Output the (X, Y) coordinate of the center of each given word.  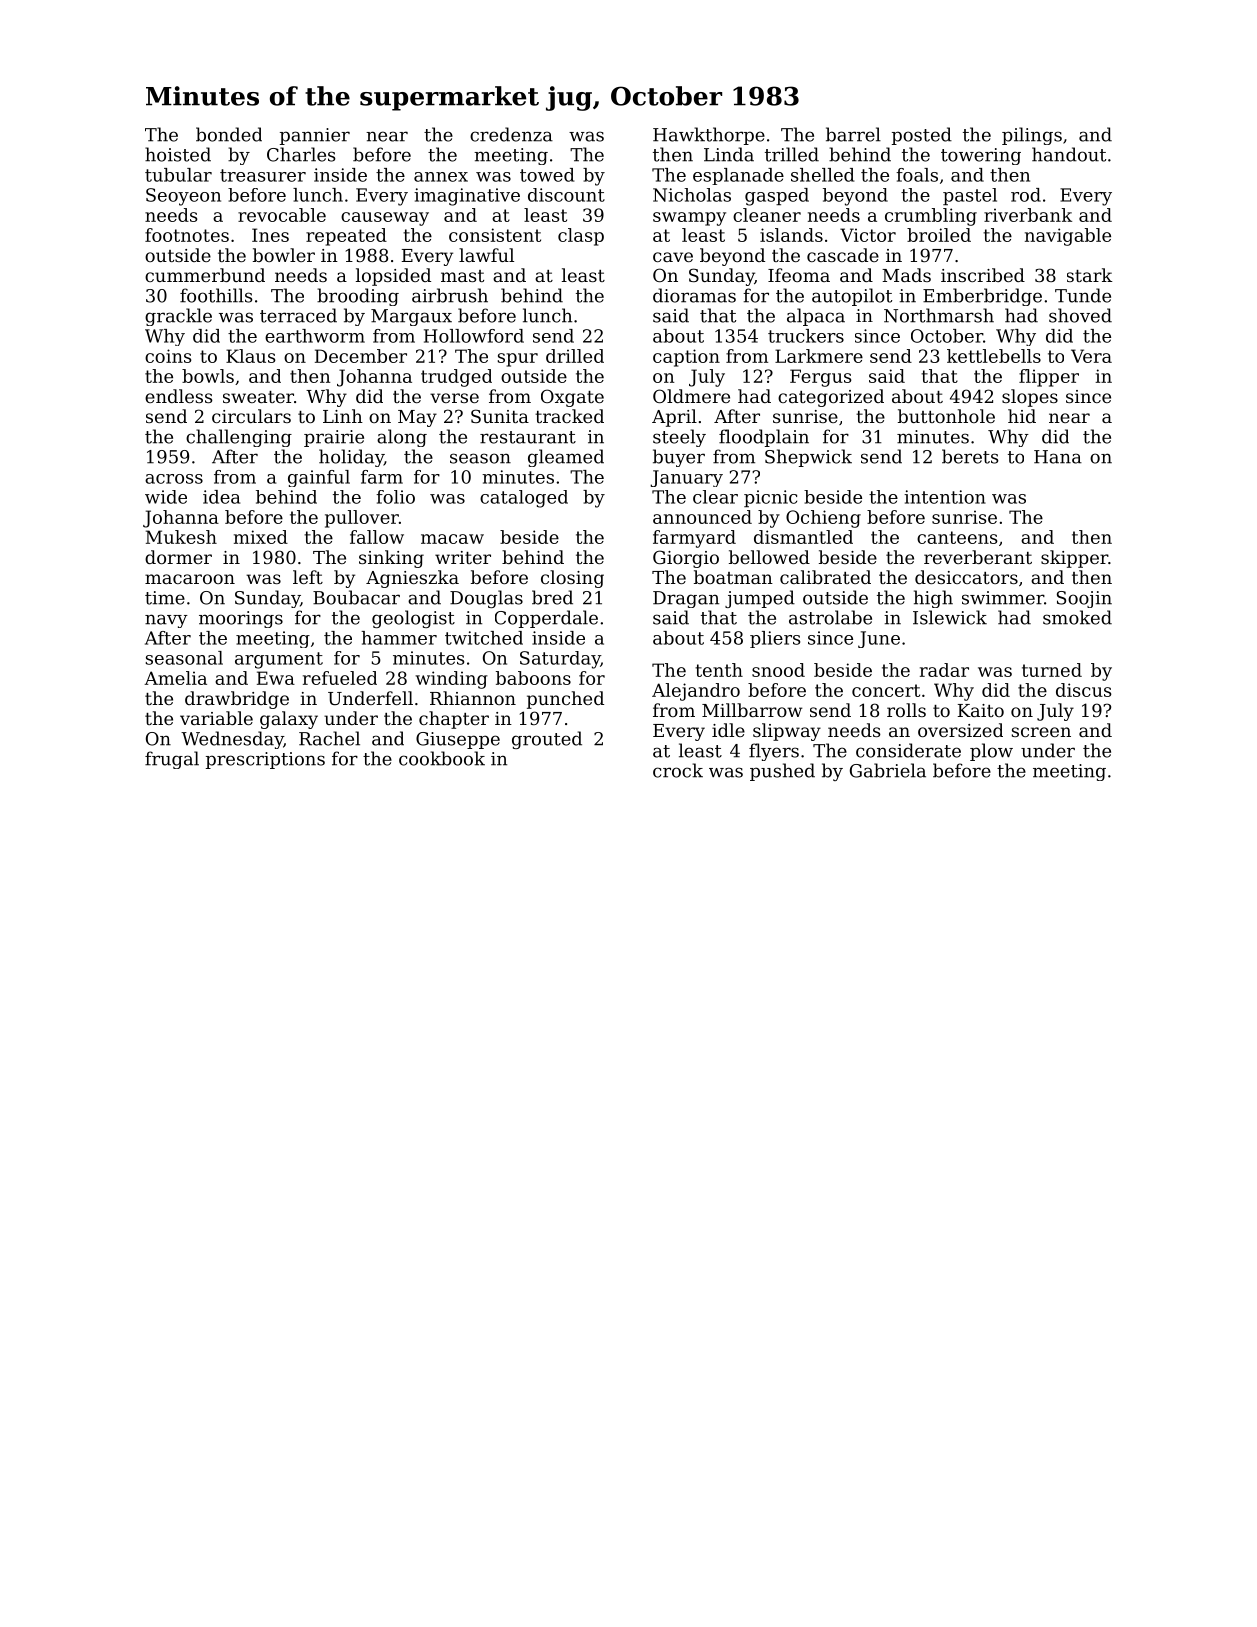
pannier (315, 136)
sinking (391, 559)
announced (702, 517)
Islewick (950, 617)
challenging (239, 438)
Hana (1058, 457)
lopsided (393, 277)
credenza (511, 134)
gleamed (566, 458)
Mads (906, 275)
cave (673, 257)
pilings (1032, 136)
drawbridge (237, 700)
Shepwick (808, 458)
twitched (484, 638)
